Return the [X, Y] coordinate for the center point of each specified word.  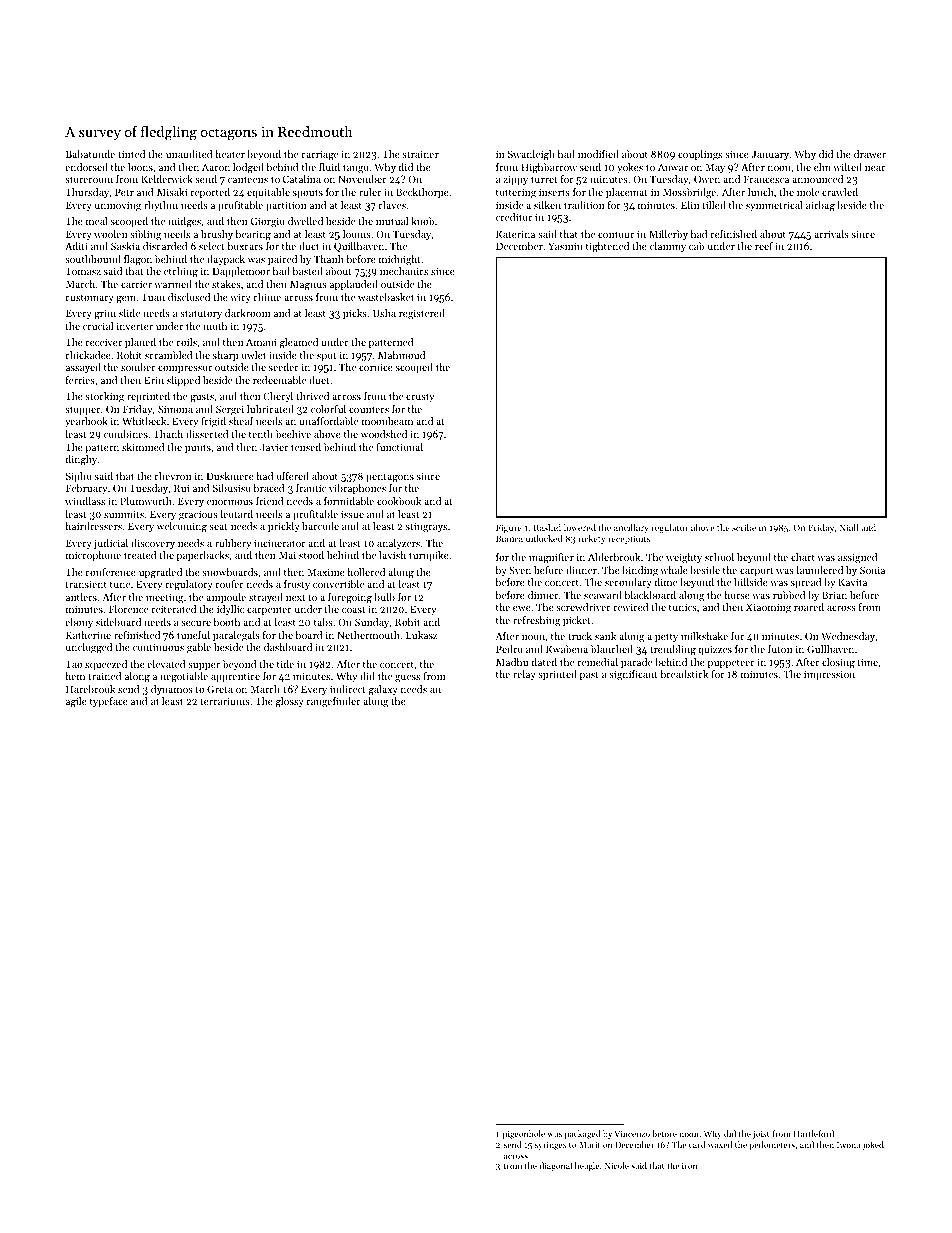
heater [230, 154]
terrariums [225, 701]
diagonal [555, 1166]
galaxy [383, 690]
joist [761, 1135]
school [719, 557]
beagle [587, 1166]
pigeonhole [524, 1134]
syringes [550, 1146]
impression [829, 675]
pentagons [390, 478]
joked [873, 1145]
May [715, 168]
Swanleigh [531, 155]
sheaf [241, 421]
